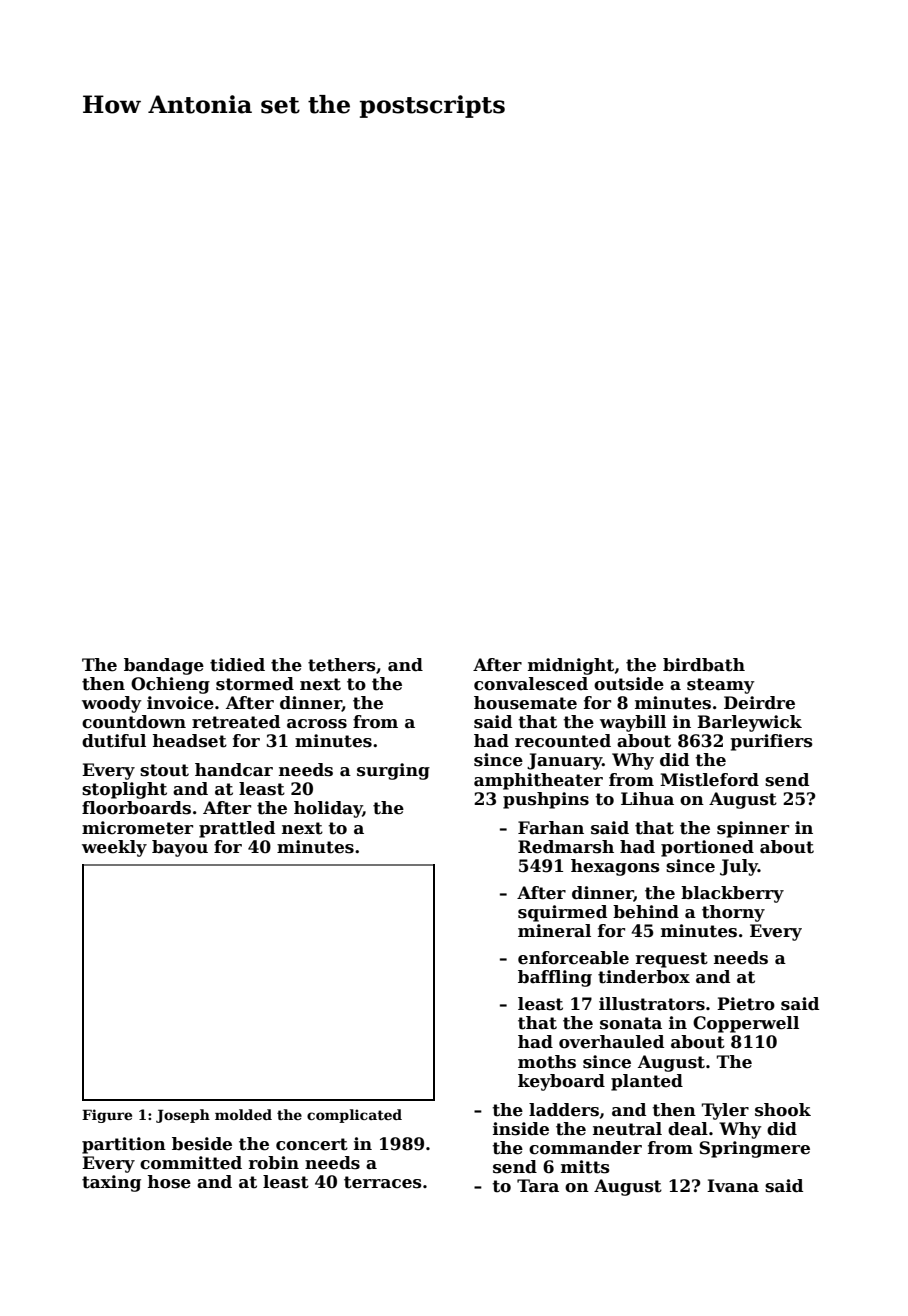 This screenshot has width=908, height=1316. I want to click on prattled, so click(237, 829).
